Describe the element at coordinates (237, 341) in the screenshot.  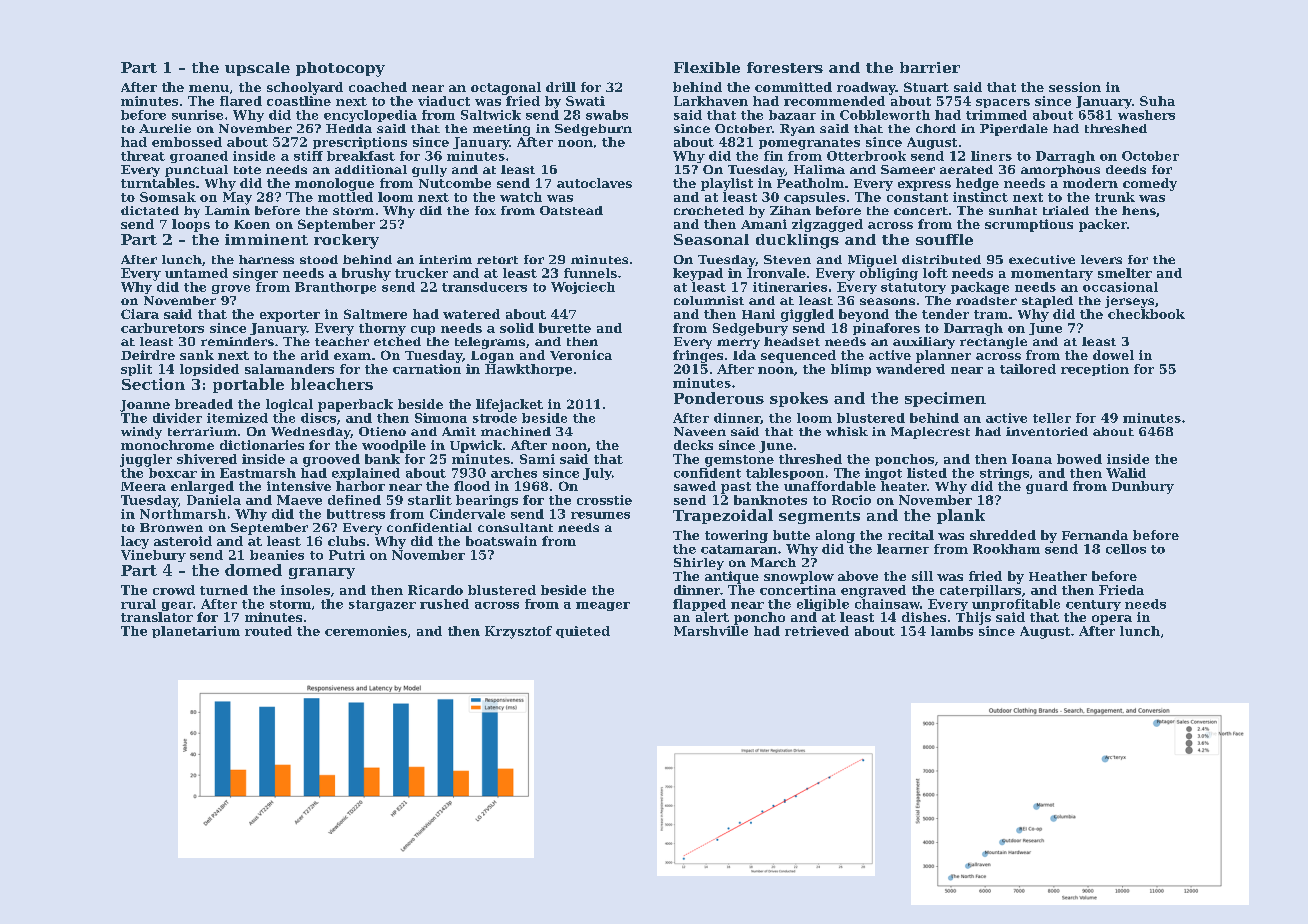
I see `reminders` at that location.
